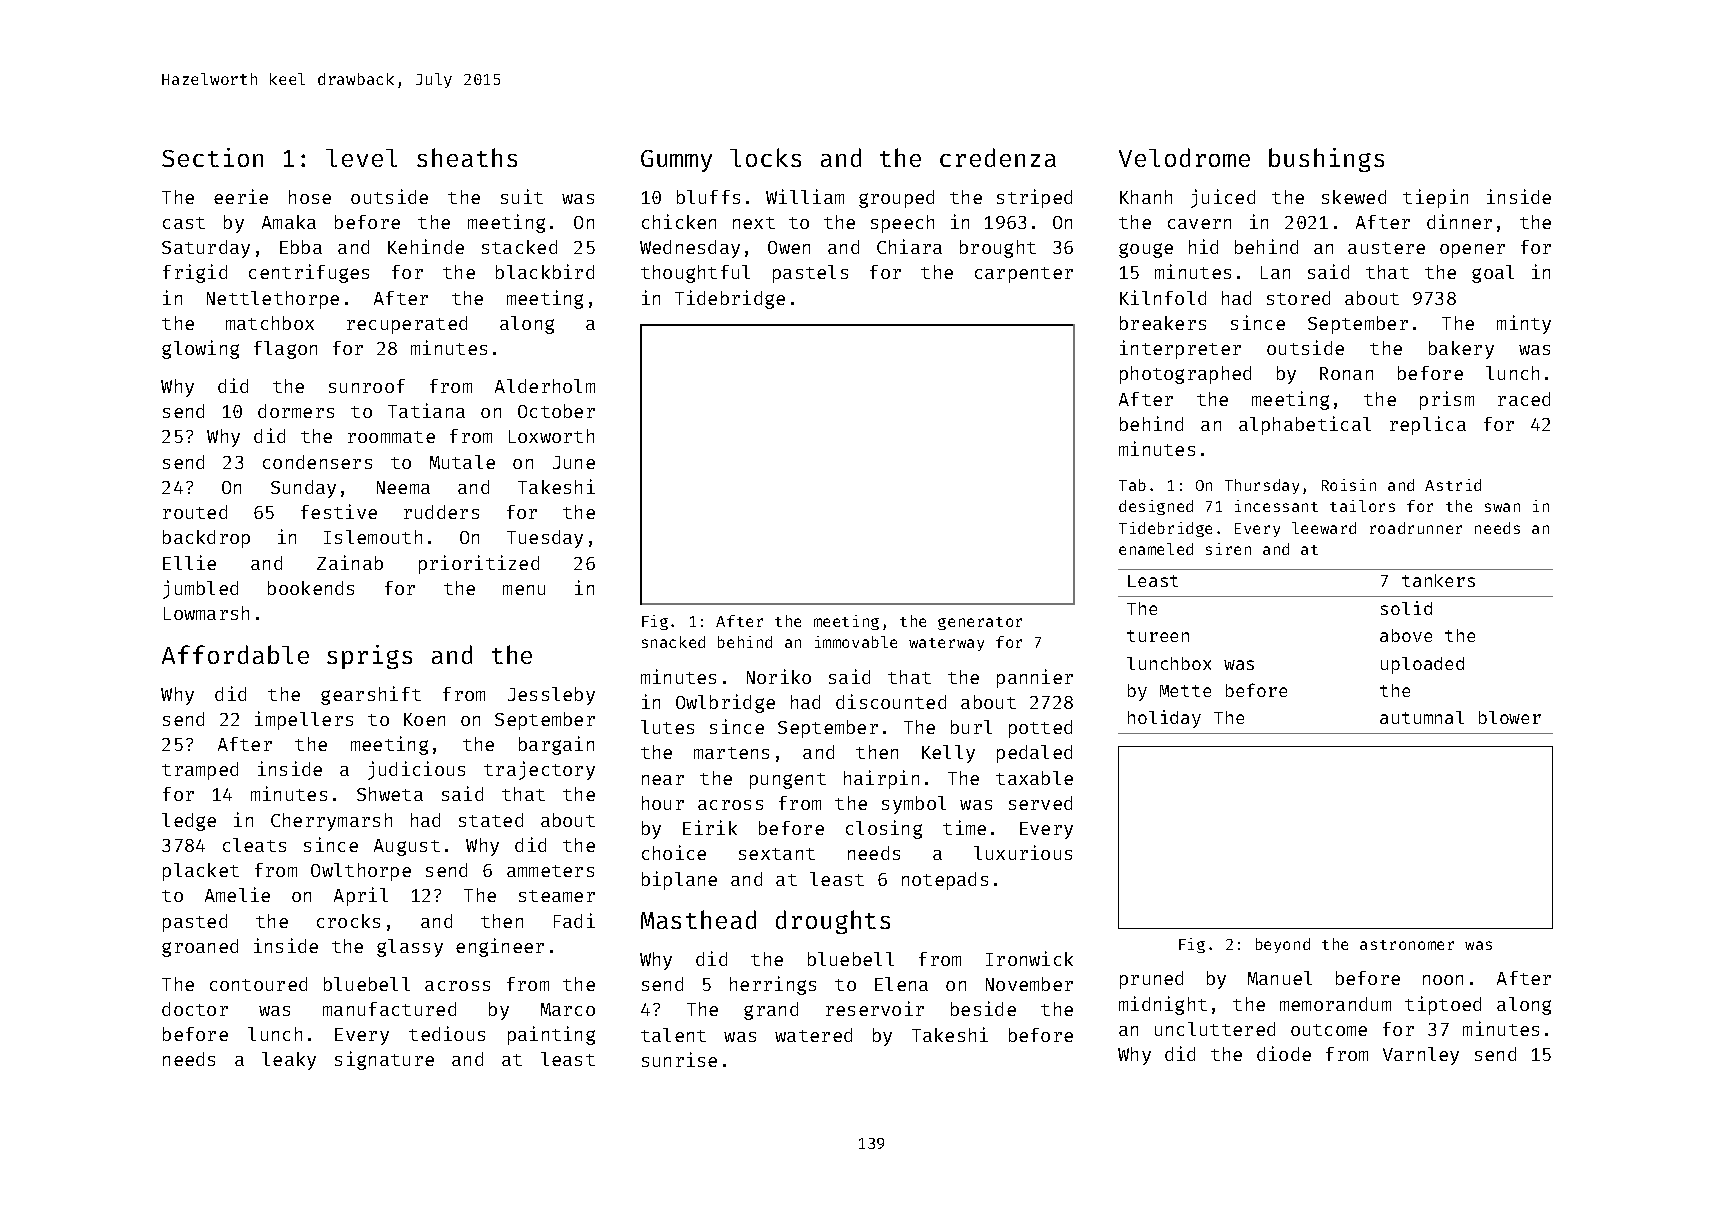 Image resolution: width=1715 pixels, height=1212 pixels. Describe the element at coordinates (980, 623) in the screenshot. I see `generator` at that location.
